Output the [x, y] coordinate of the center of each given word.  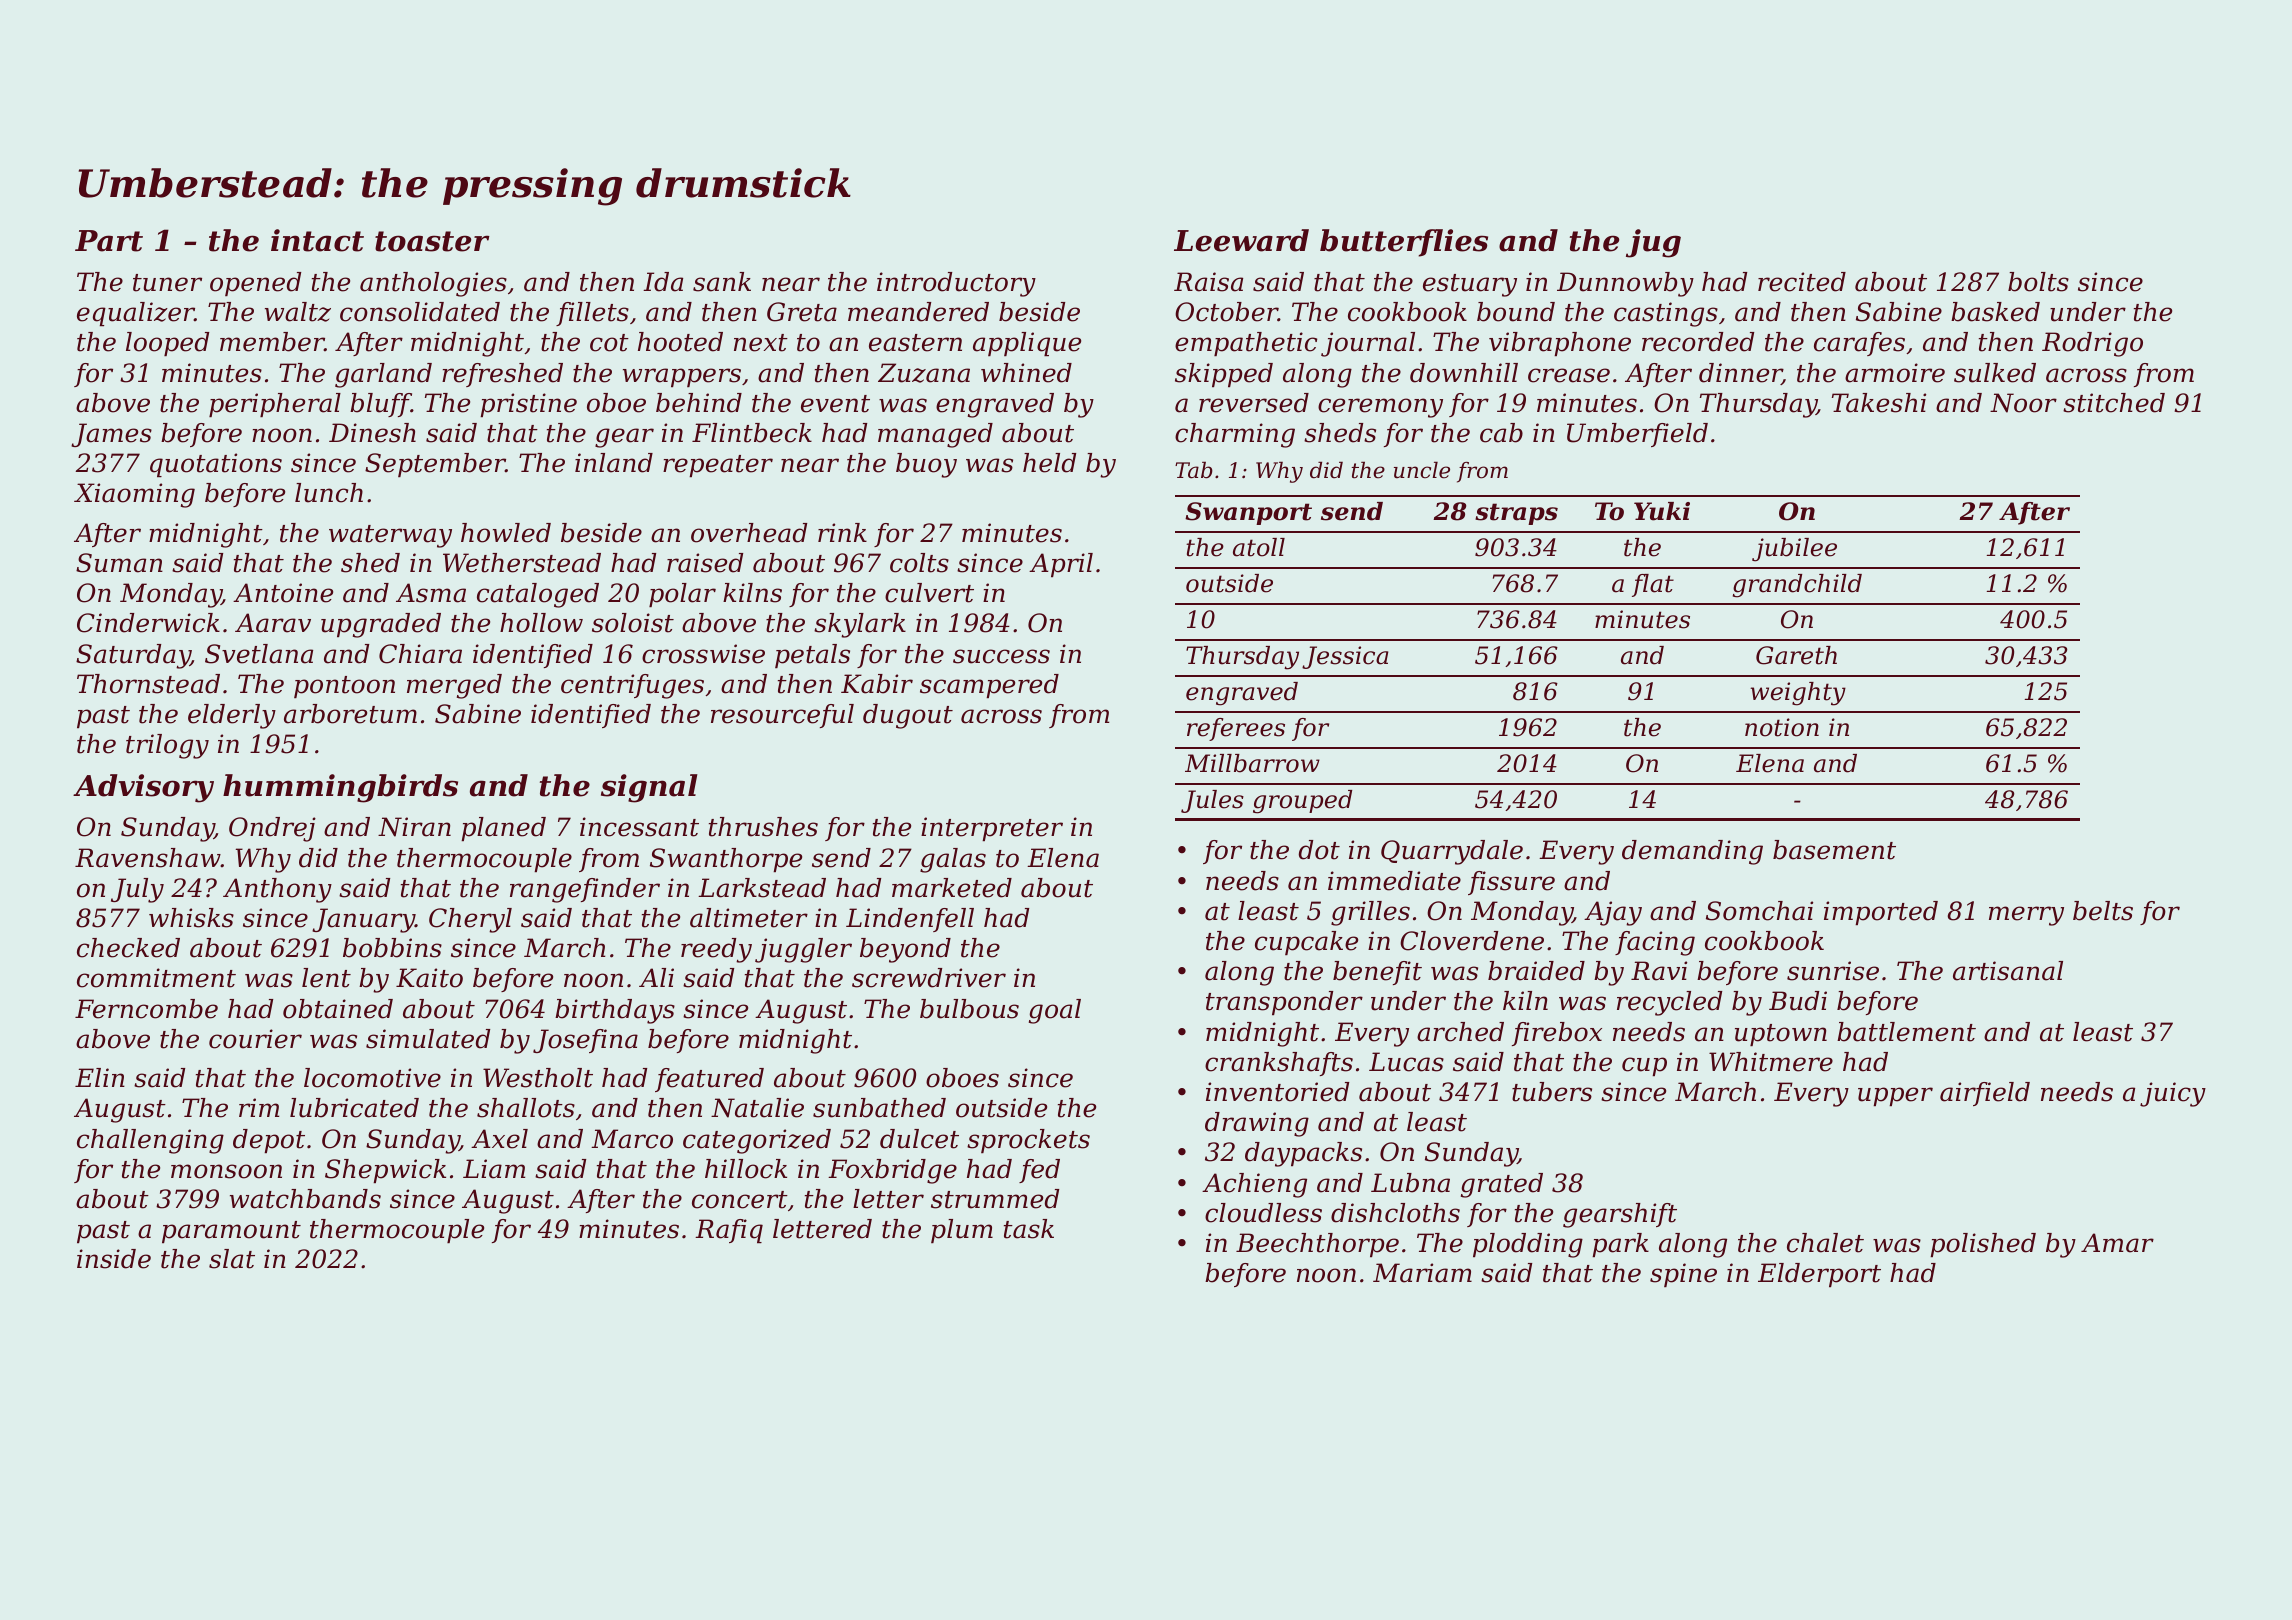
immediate [1394, 881]
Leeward [1241, 240]
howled [506, 533]
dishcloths [1395, 1213]
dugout [908, 716]
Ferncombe [146, 1009]
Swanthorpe [726, 860]
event [835, 404]
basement [1834, 850]
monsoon [226, 1171]
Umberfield [1637, 435]
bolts [2038, 282]
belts [2103, 911]
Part [109, 241]
